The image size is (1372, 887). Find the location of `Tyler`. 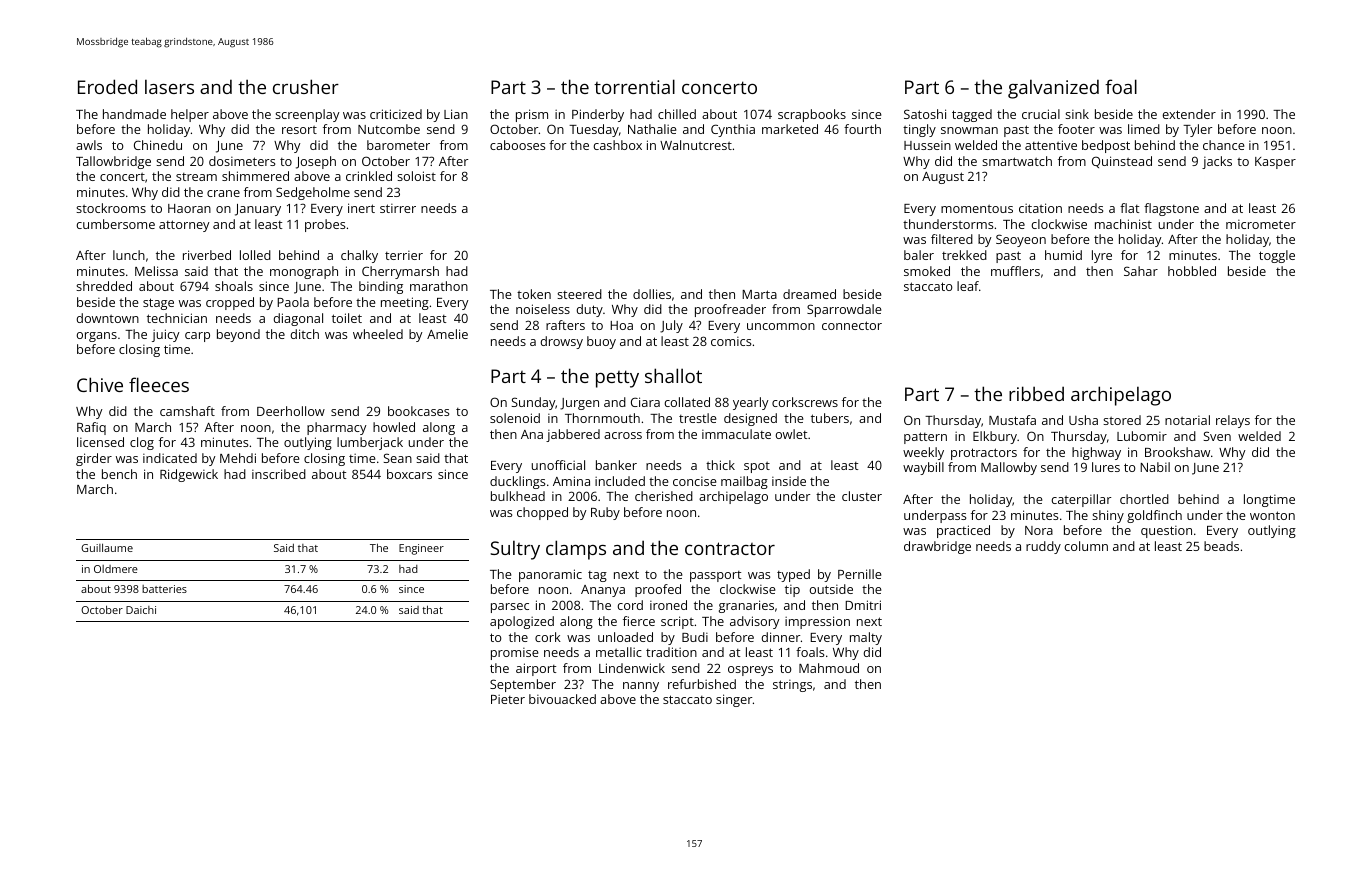

Tyler is located at coordinates (1197, 130).
